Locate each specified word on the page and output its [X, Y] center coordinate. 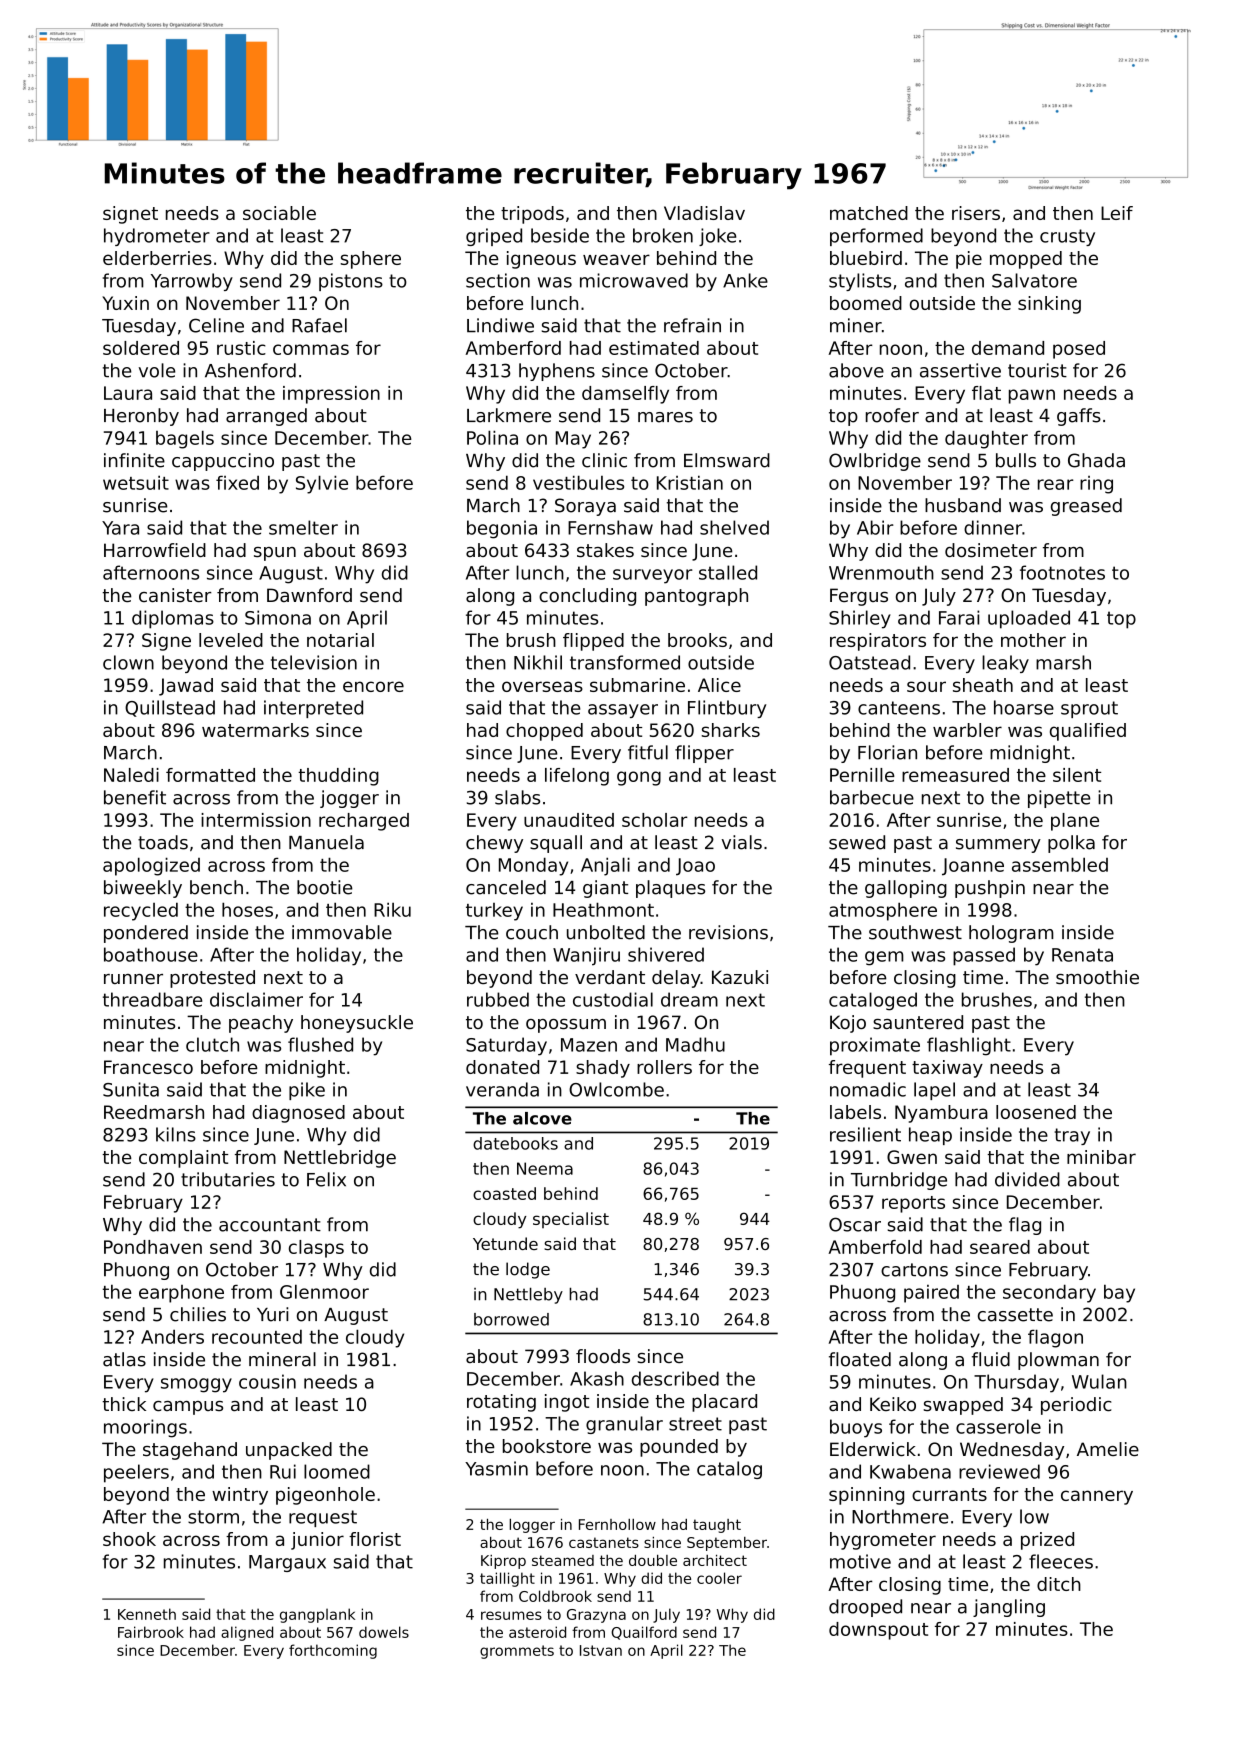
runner [133, 979]
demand [1008, 348]
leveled [231, 640]
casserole [998, 1426]
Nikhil [538, 662]
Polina [492, 437]
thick [124, 1404]
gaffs [1079, 417]
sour [926, 686]
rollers [664, 1067]
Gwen [912, 1157]
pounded [679, 1448]
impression [331, 395]
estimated [654, 348]
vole [157, 370]
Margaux [287, 1563]
